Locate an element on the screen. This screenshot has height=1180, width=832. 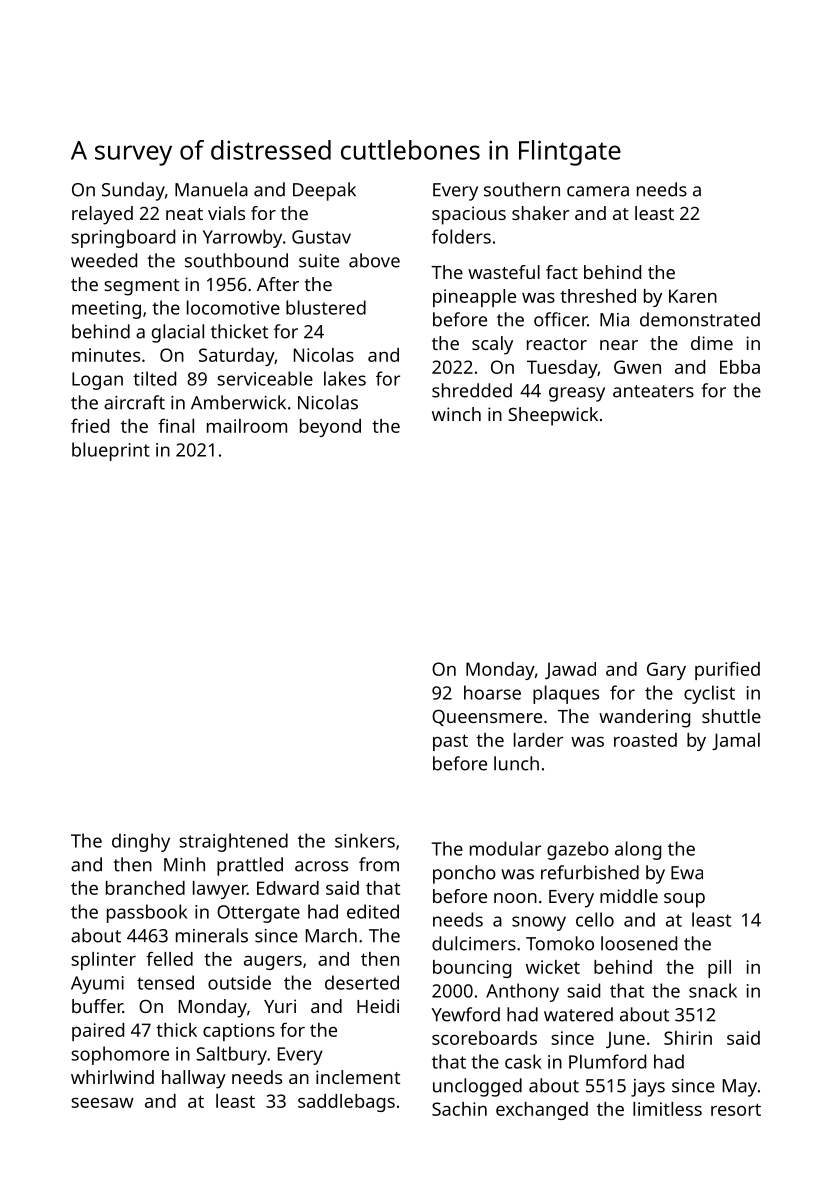
camera is located at coordinates (598, 191).
